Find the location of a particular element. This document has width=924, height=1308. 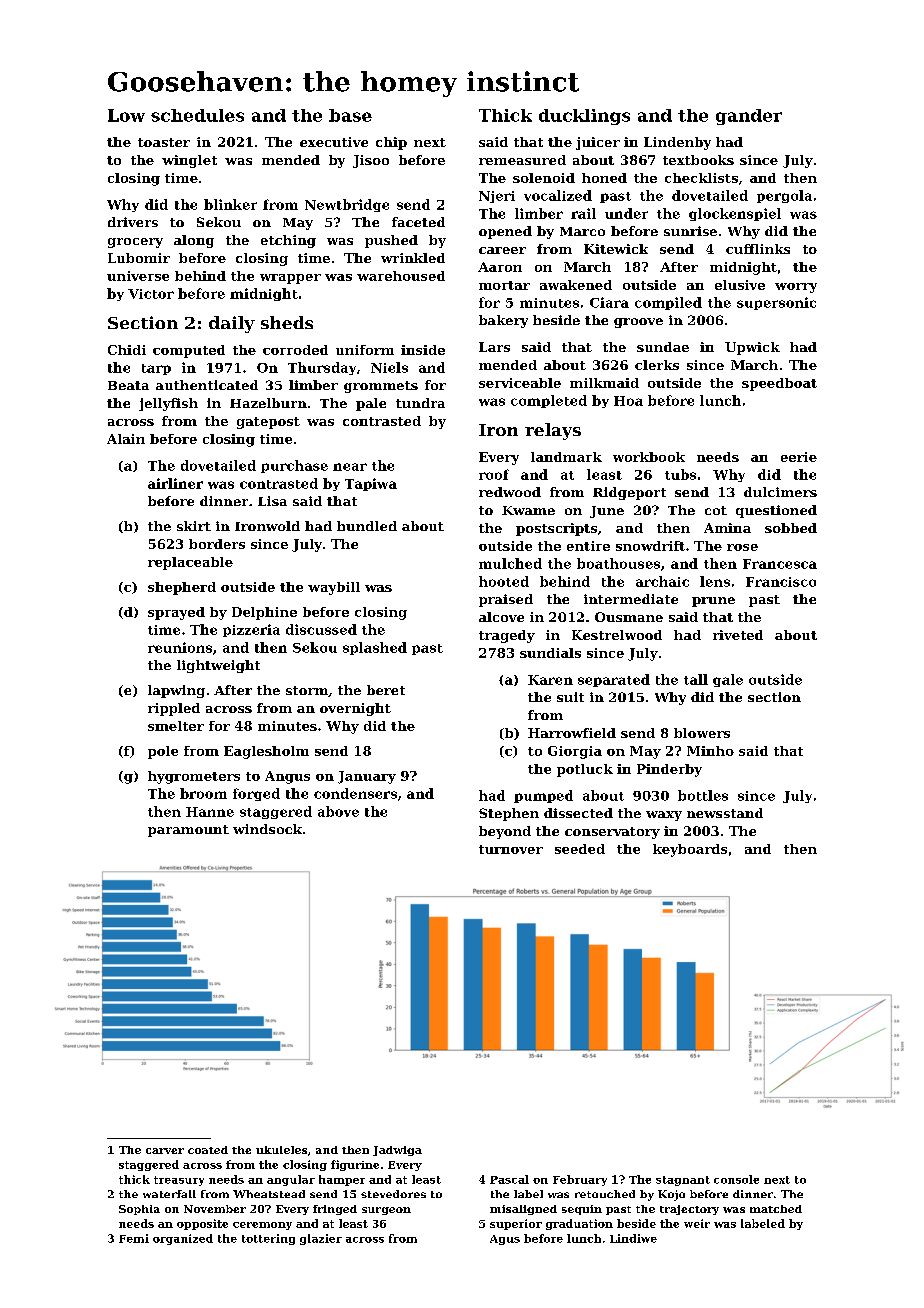

ducklings is located at coordinates (584, 117).
